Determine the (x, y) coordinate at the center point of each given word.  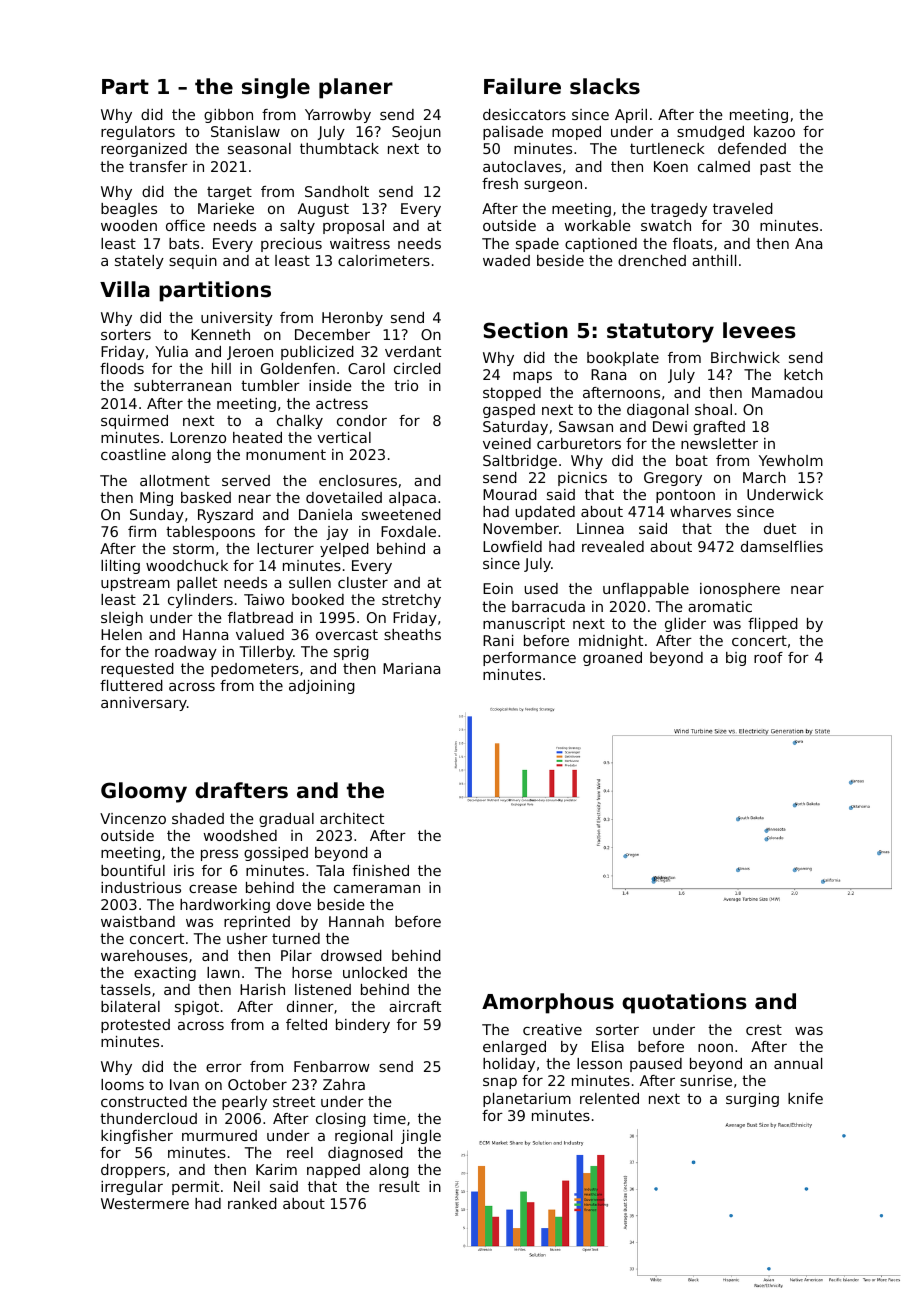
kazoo (774, 131)
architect (352, 818)
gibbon (228, 116)
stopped (512, 394)
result (399, 1186)
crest (764, 1029)
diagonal (657, 411)
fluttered (131, 685)
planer (356, 88)
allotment (175, 480)
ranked (252, 1203)
